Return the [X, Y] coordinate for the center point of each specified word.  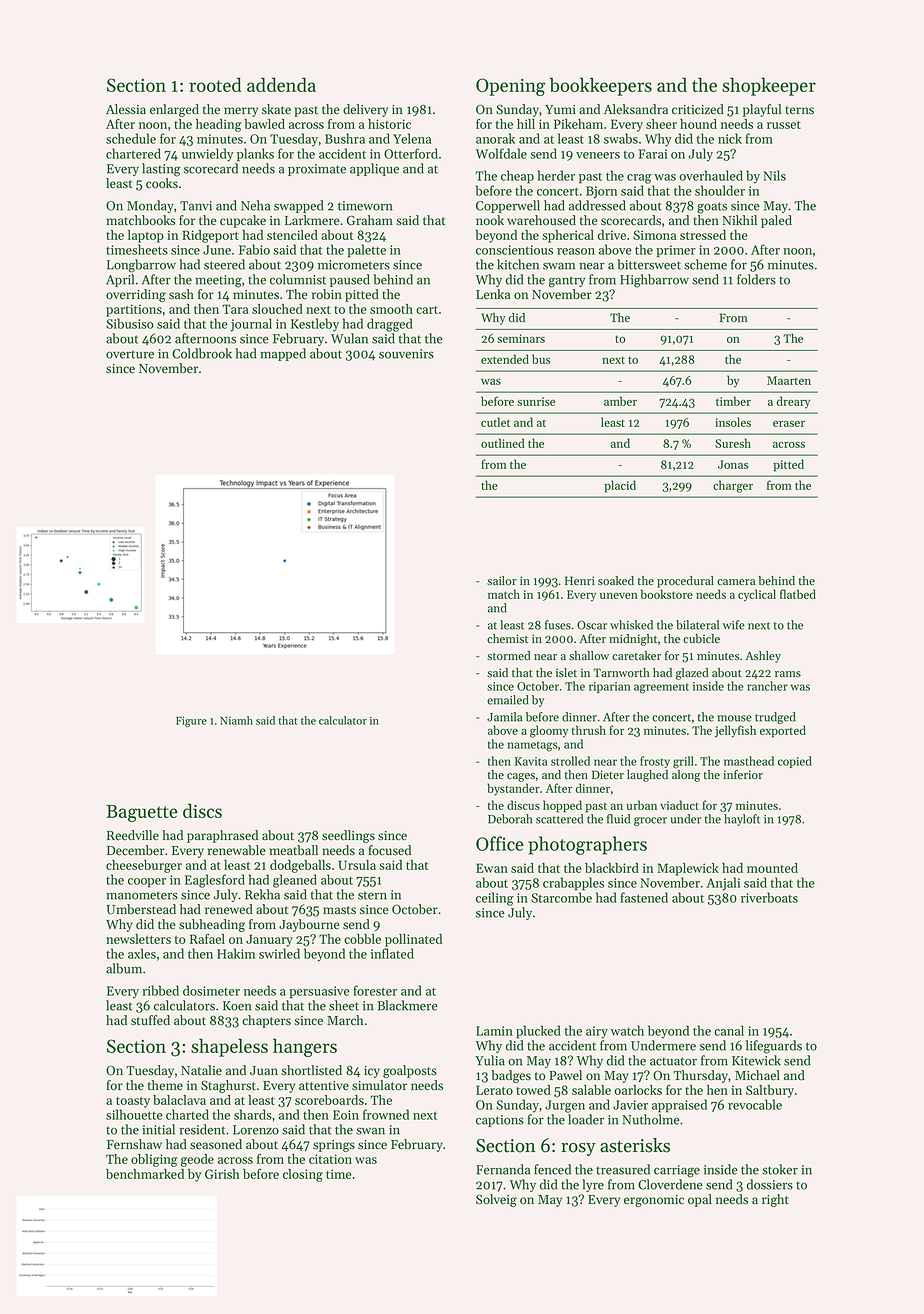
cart [427, 310]
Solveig [496, 1200]
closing [303, 1175]
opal [700, 1200]
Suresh [733, 443]
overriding [136, 295]
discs [202, 810]
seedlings [348, 836]
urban [641, 805]
